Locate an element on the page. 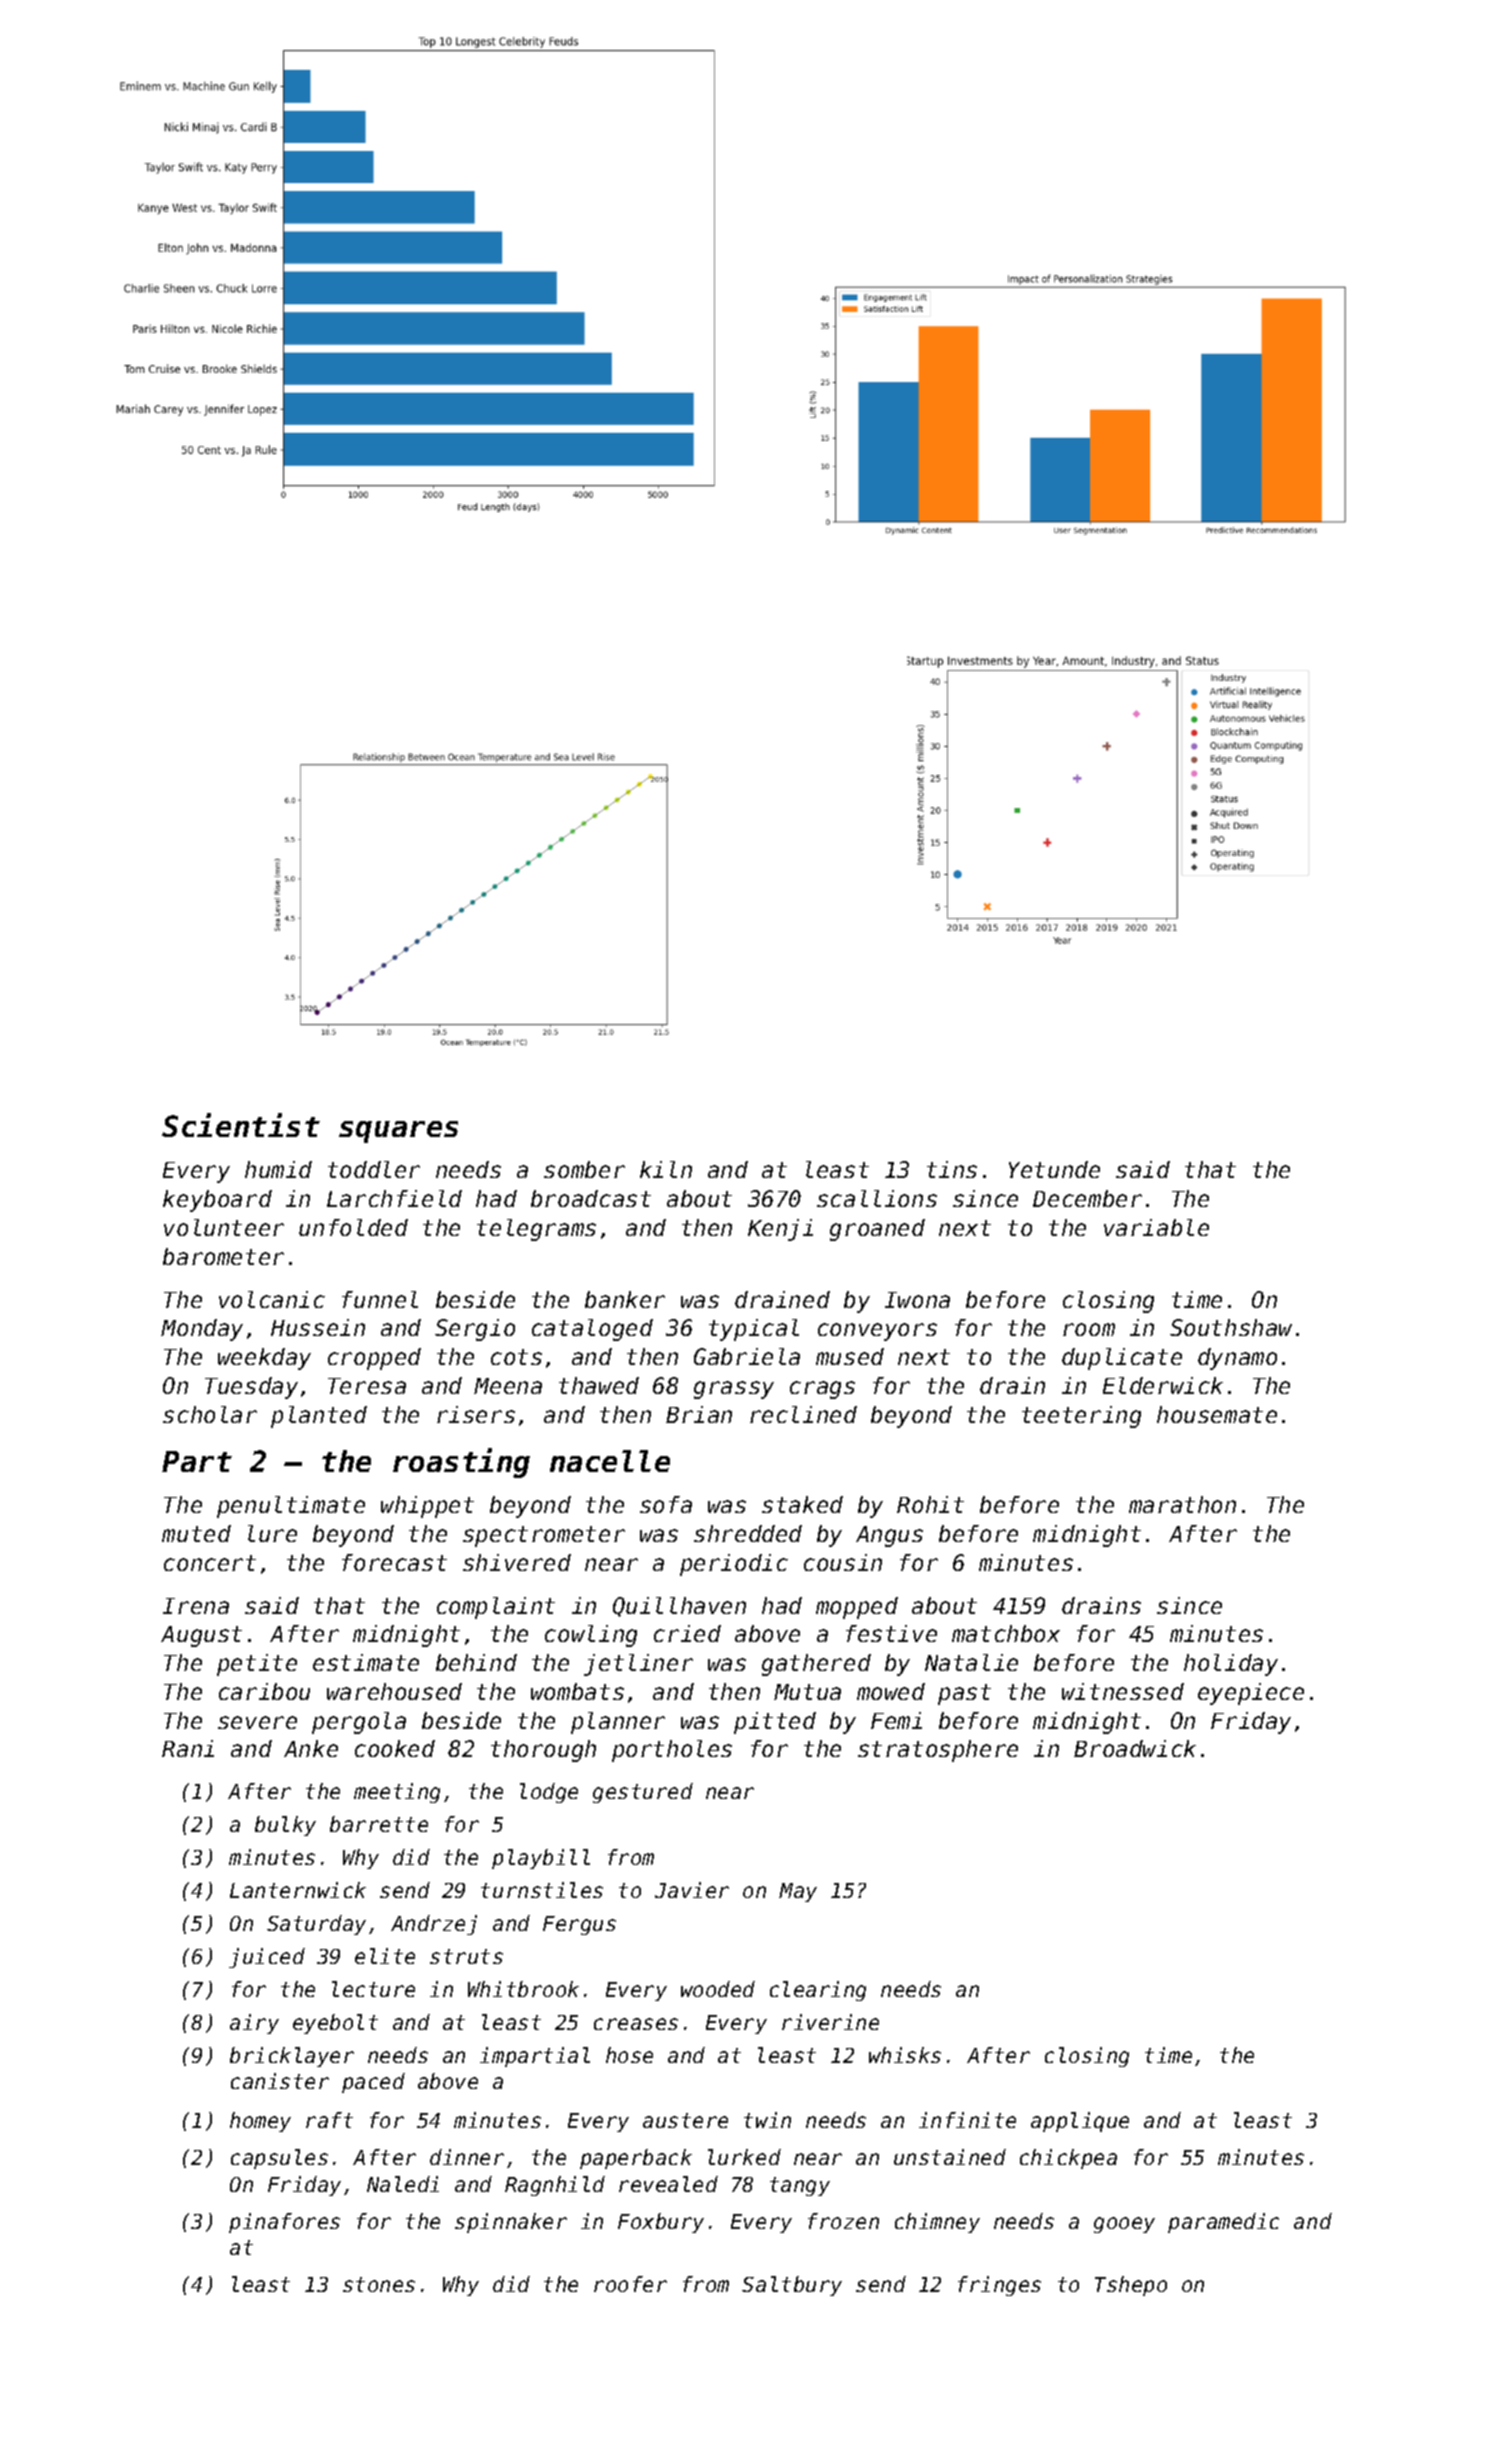  gestured is located at coordinates (643, 1793).
